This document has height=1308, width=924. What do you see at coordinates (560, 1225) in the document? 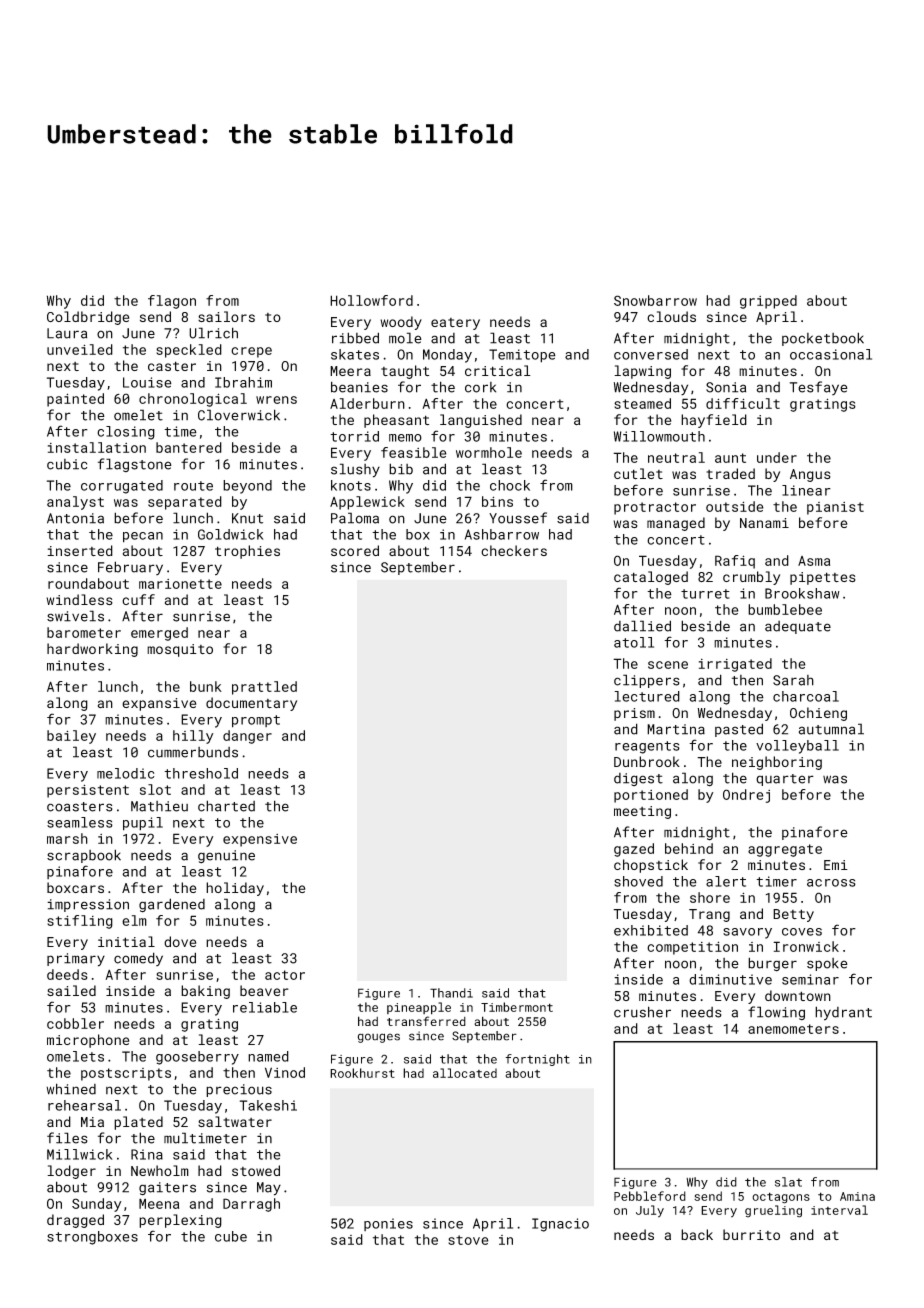
I see `Ignacio` at bounding box center [560, 1225].
